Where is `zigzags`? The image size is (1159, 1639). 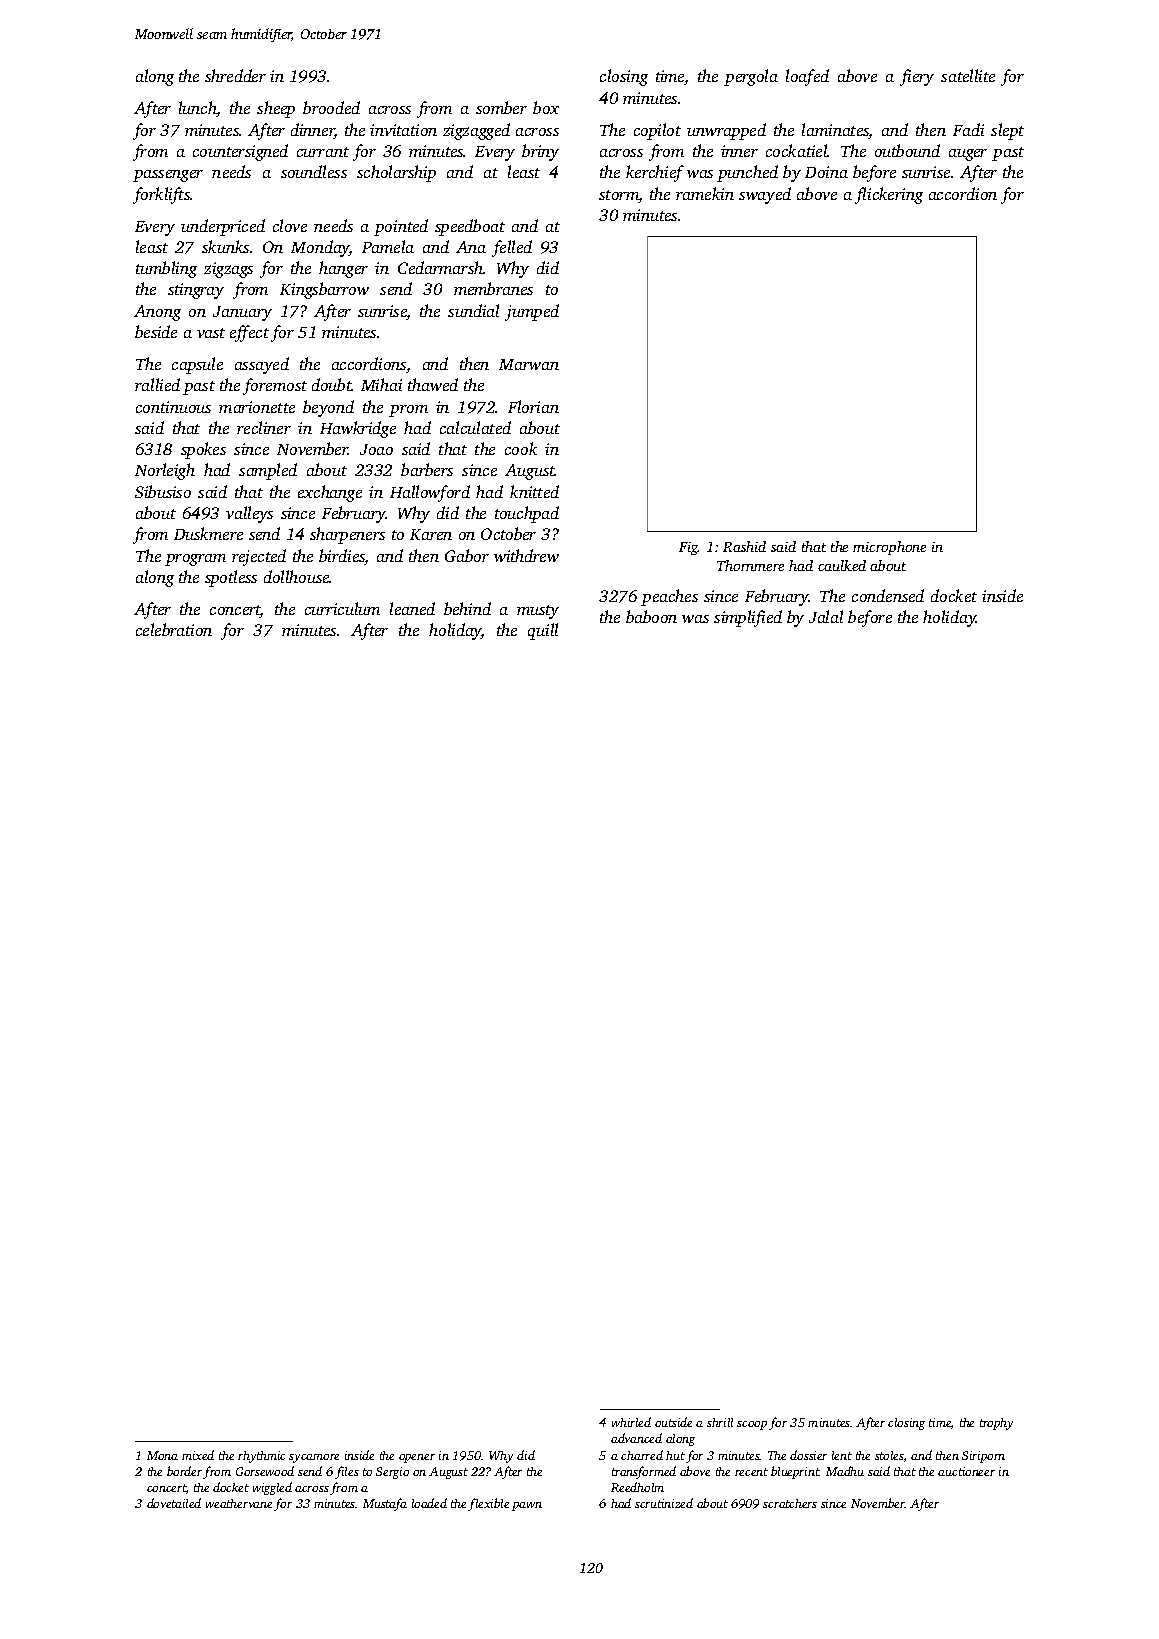
zigzags is located at coordinates (228, 270).
